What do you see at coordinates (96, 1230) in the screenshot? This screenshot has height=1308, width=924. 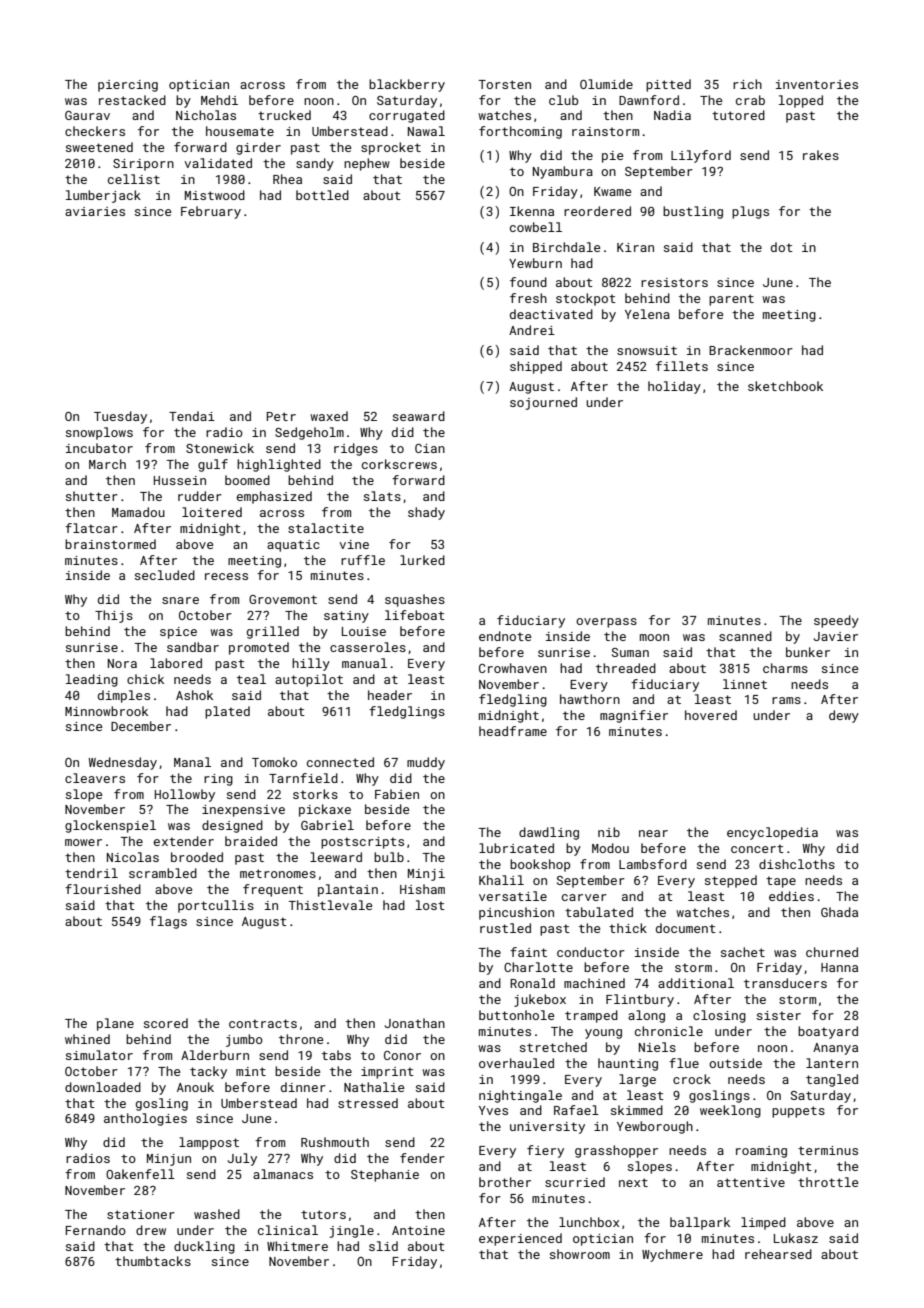 I see `Fernando` at bounding box center [96, 1230].
